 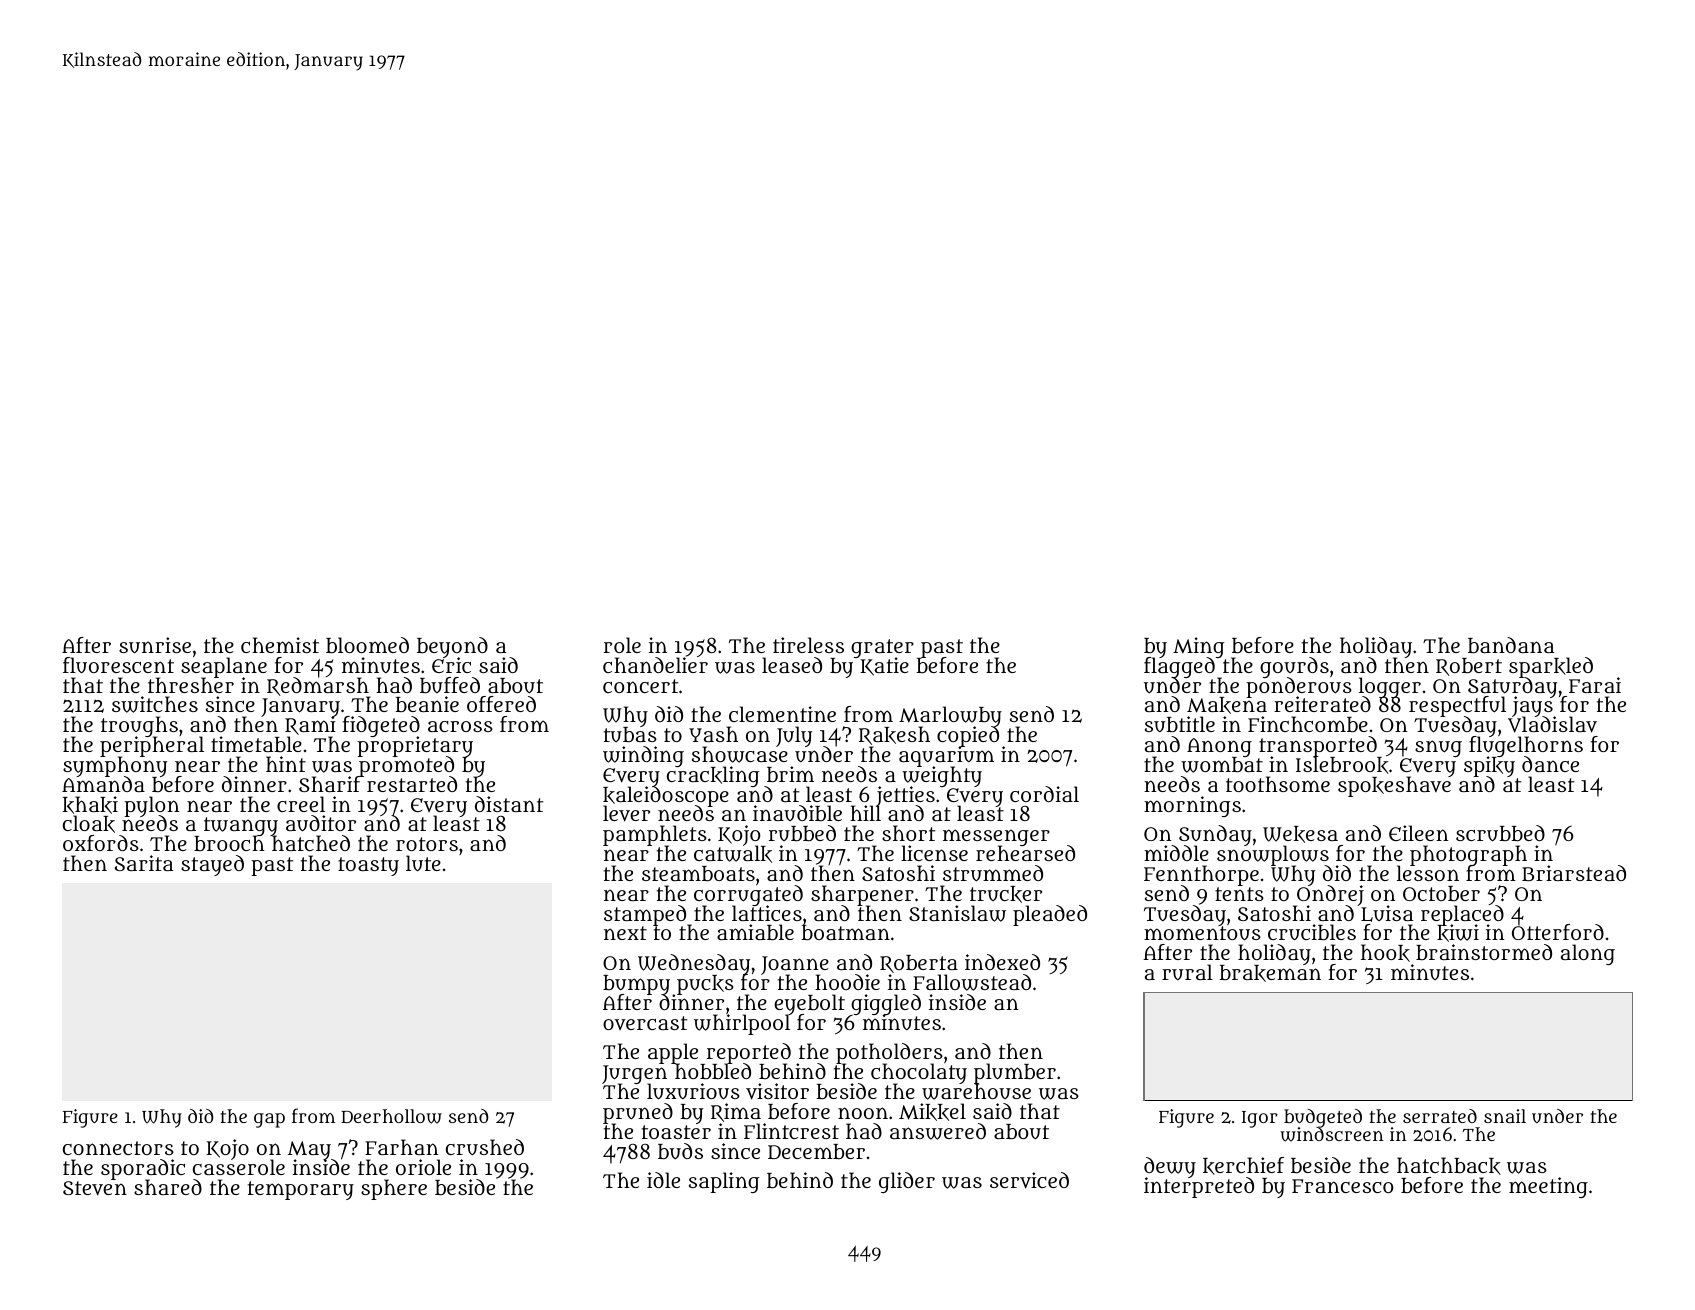 I want to click on beyond, so click(x=452, y=647).
